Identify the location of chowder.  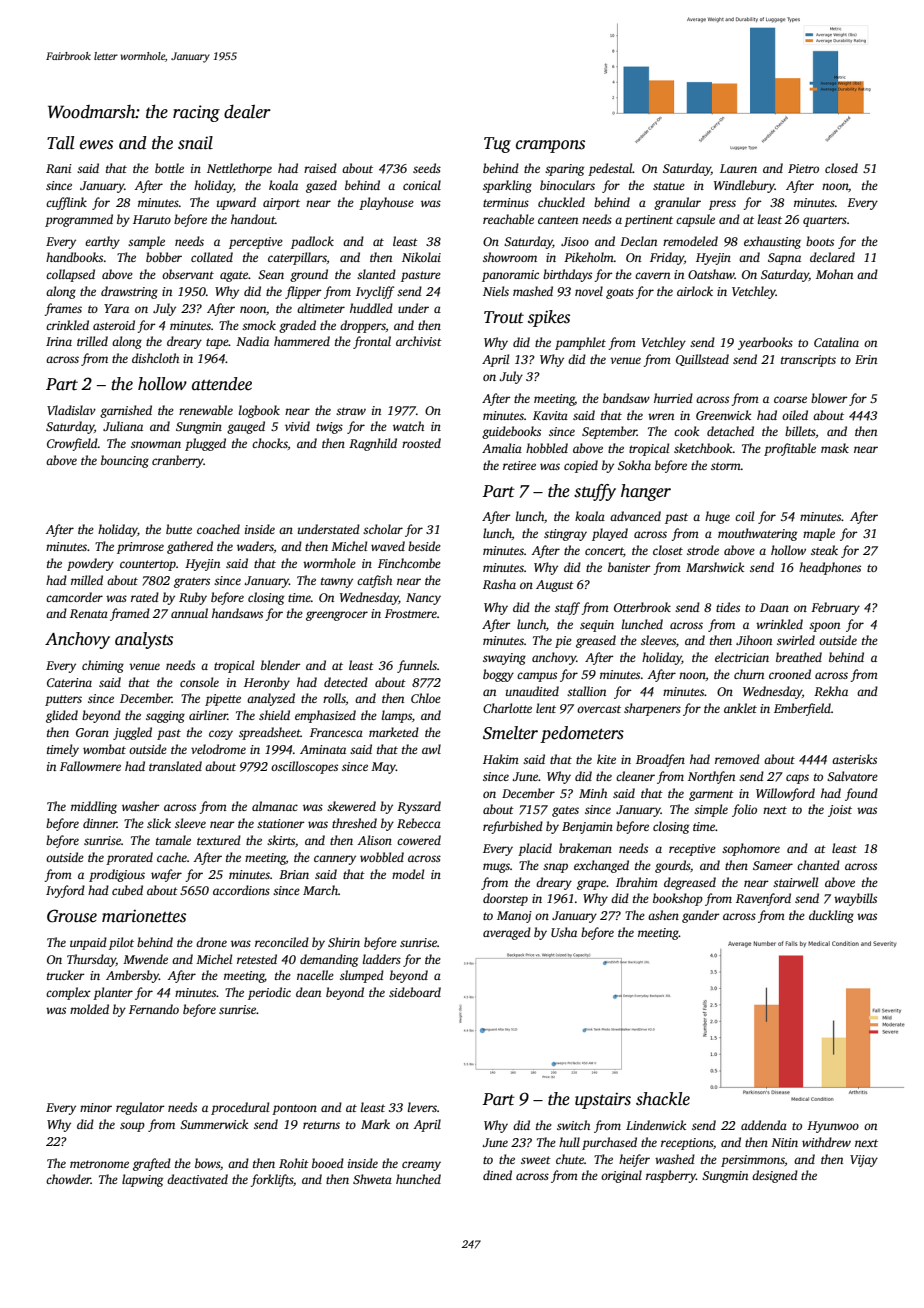
(68, 1179).
